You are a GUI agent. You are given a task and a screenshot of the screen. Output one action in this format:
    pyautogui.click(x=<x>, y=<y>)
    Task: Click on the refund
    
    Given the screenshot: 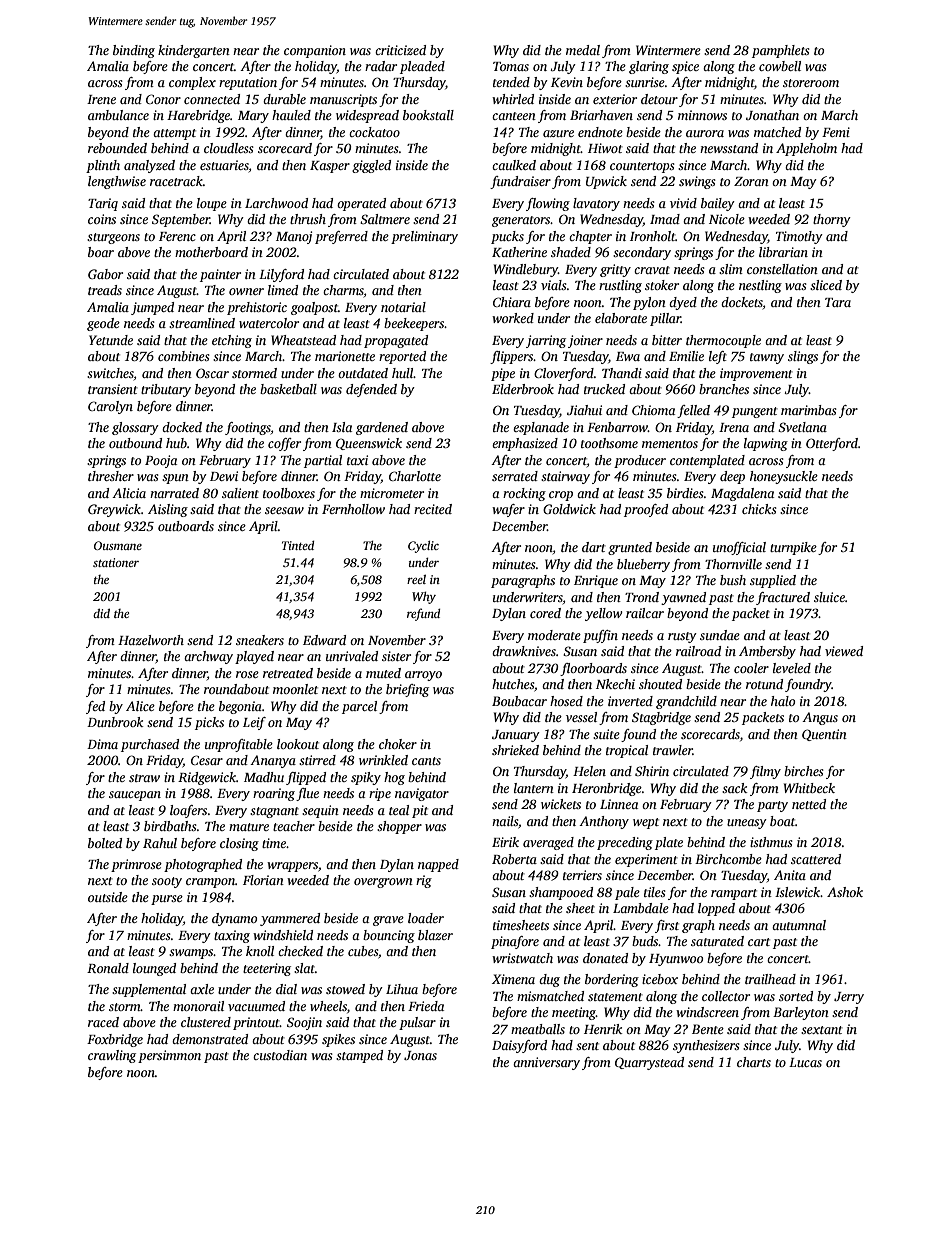 What is the action you would take?
    pyautogui.click(x=424, y=614)
